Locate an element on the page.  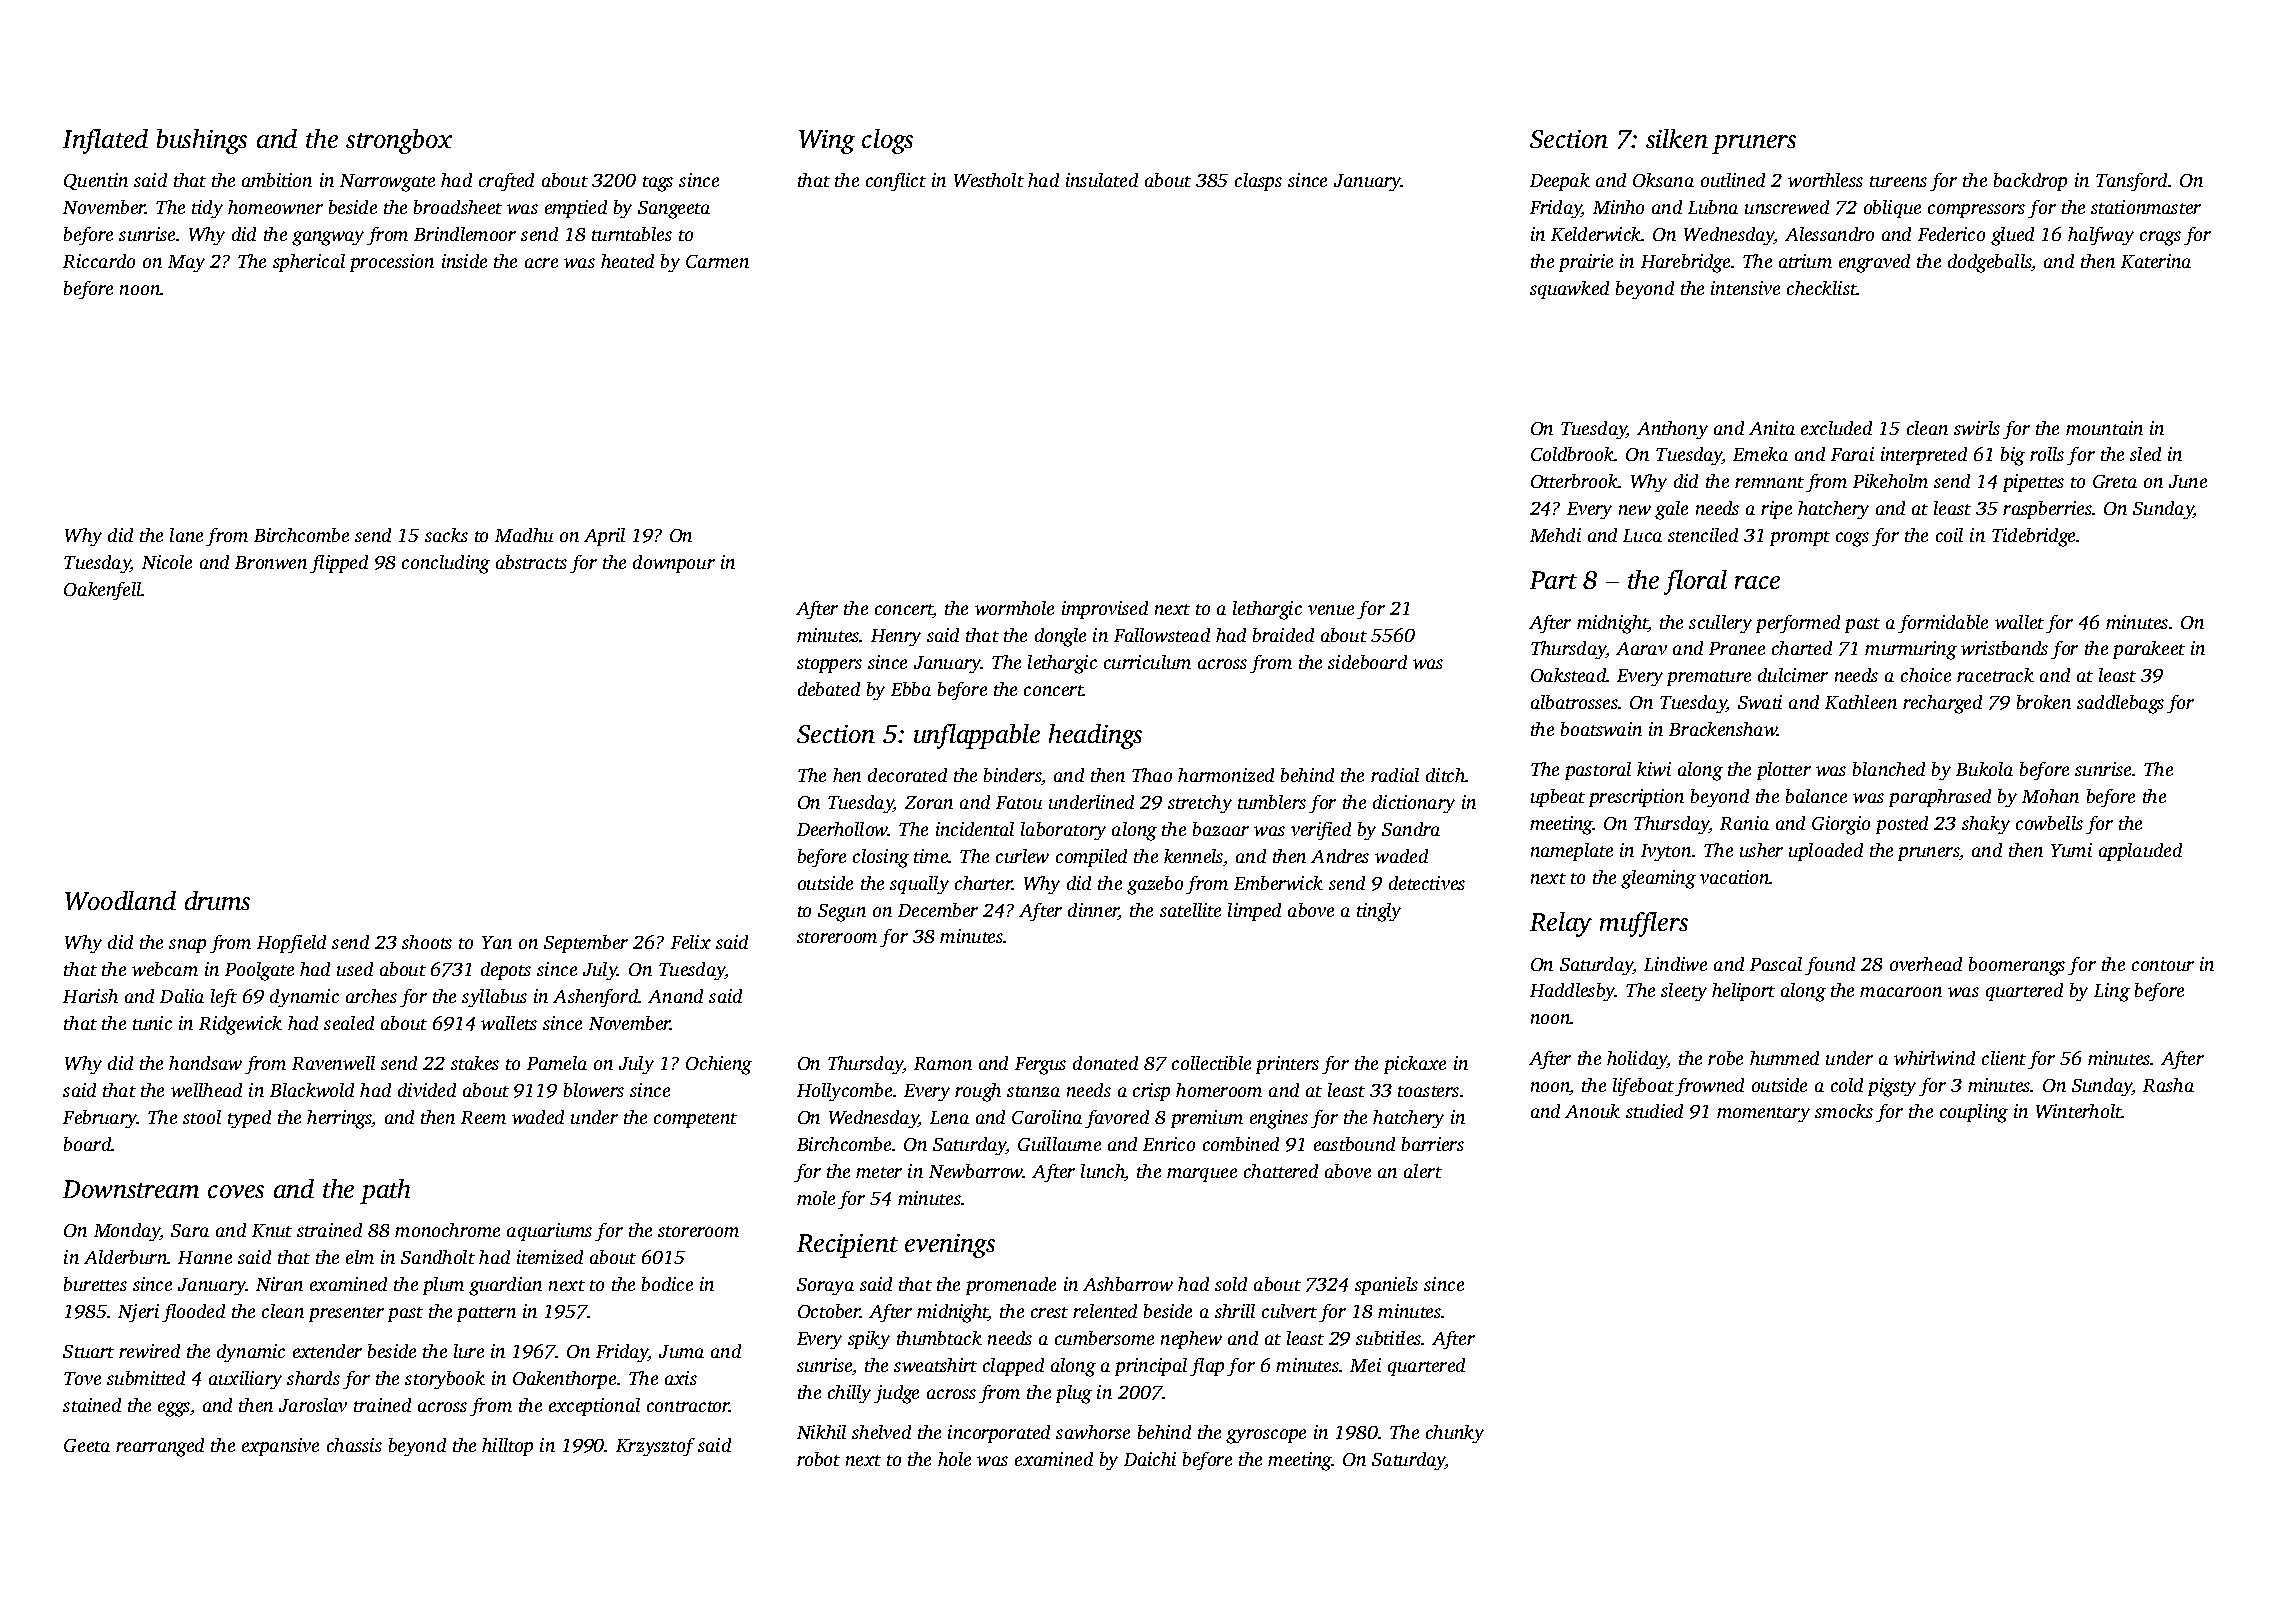
Ramon is located at coordinates (943, 1063).
